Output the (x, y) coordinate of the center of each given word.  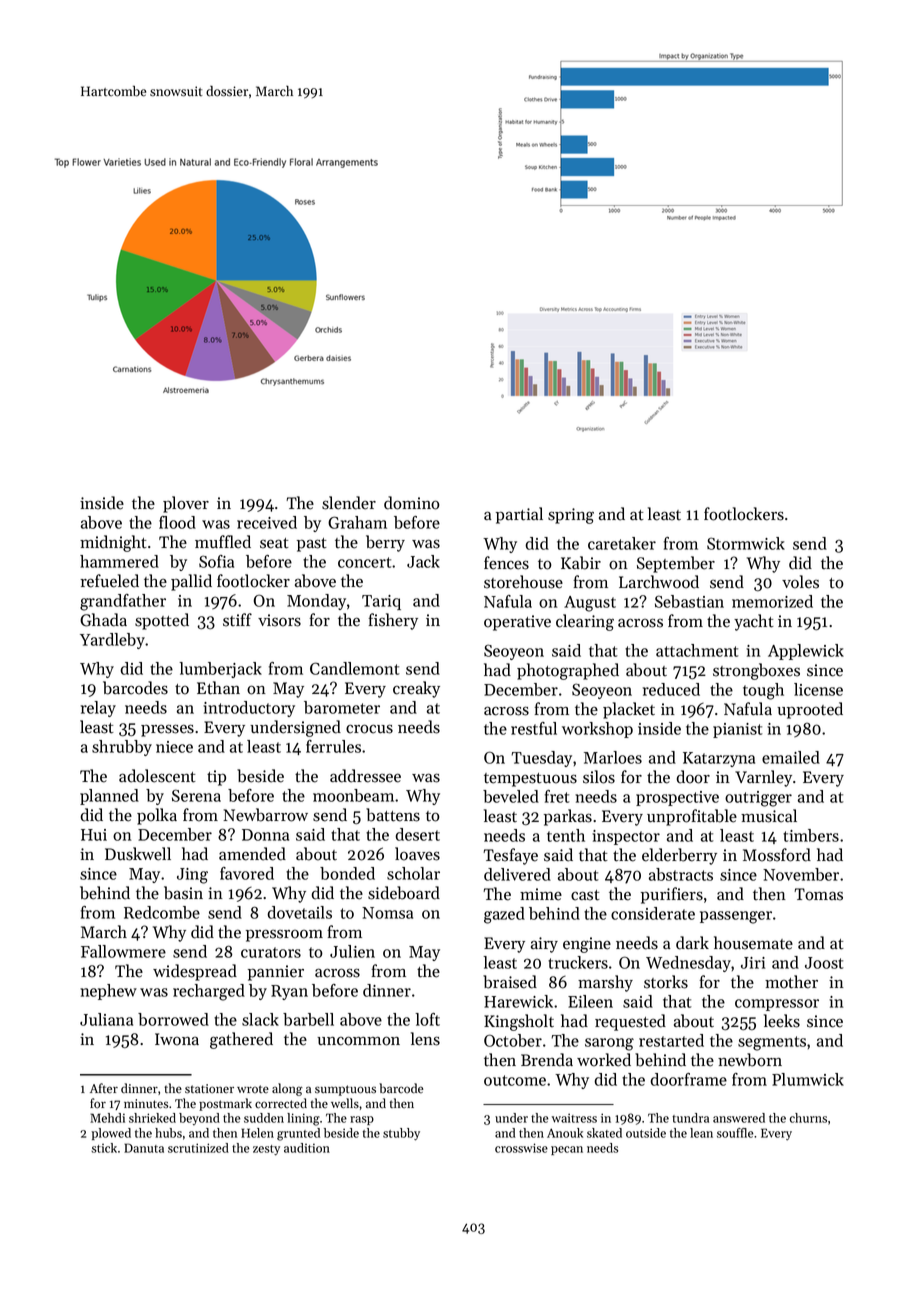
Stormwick (746, 543)
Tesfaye (510, 856)
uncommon (358, 1041)
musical (769, 816)
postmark (225, 1104)
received (267, 522)
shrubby (122, 748)
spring (571, 516)
